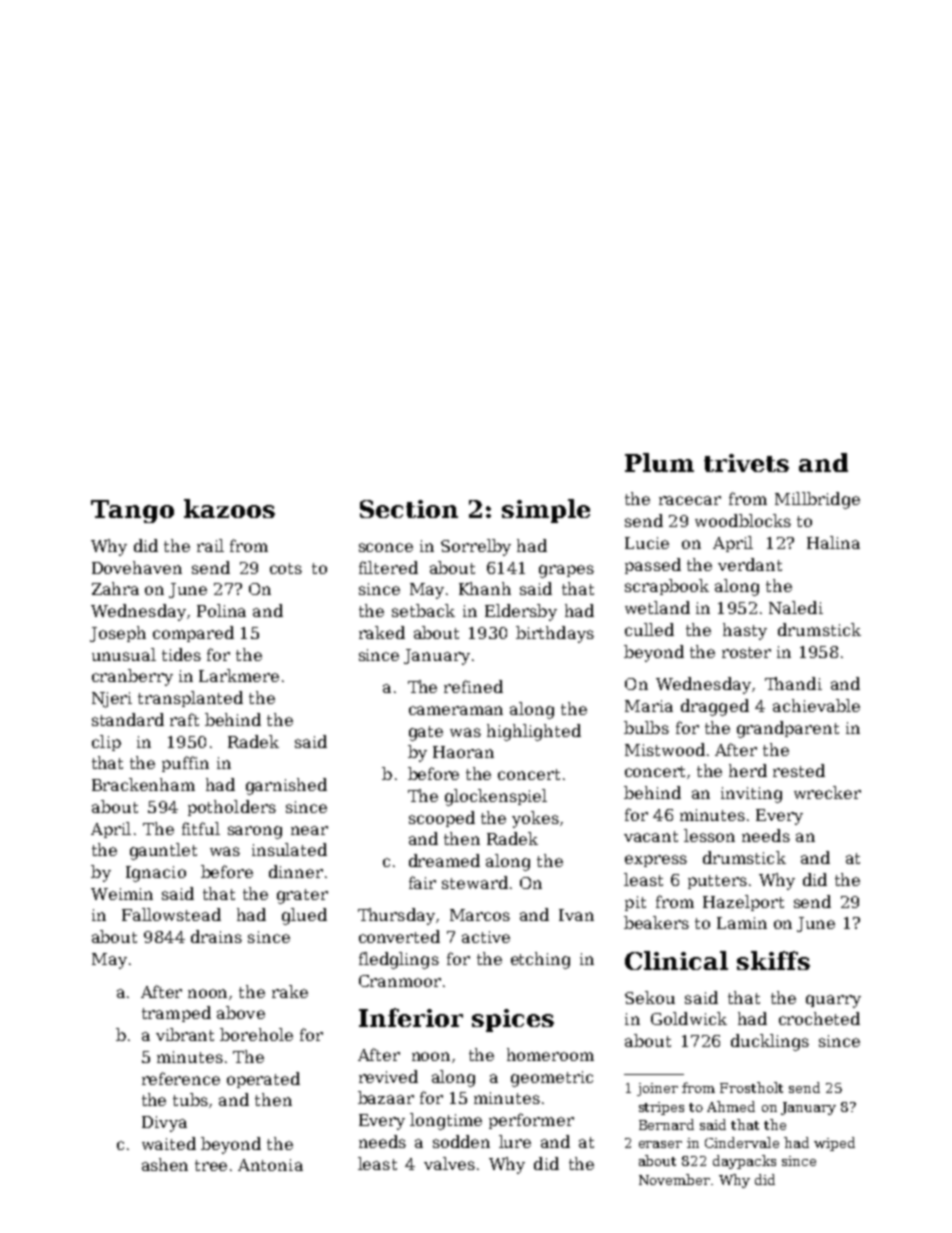  I want to click on stripes, so click(661, 1108).
